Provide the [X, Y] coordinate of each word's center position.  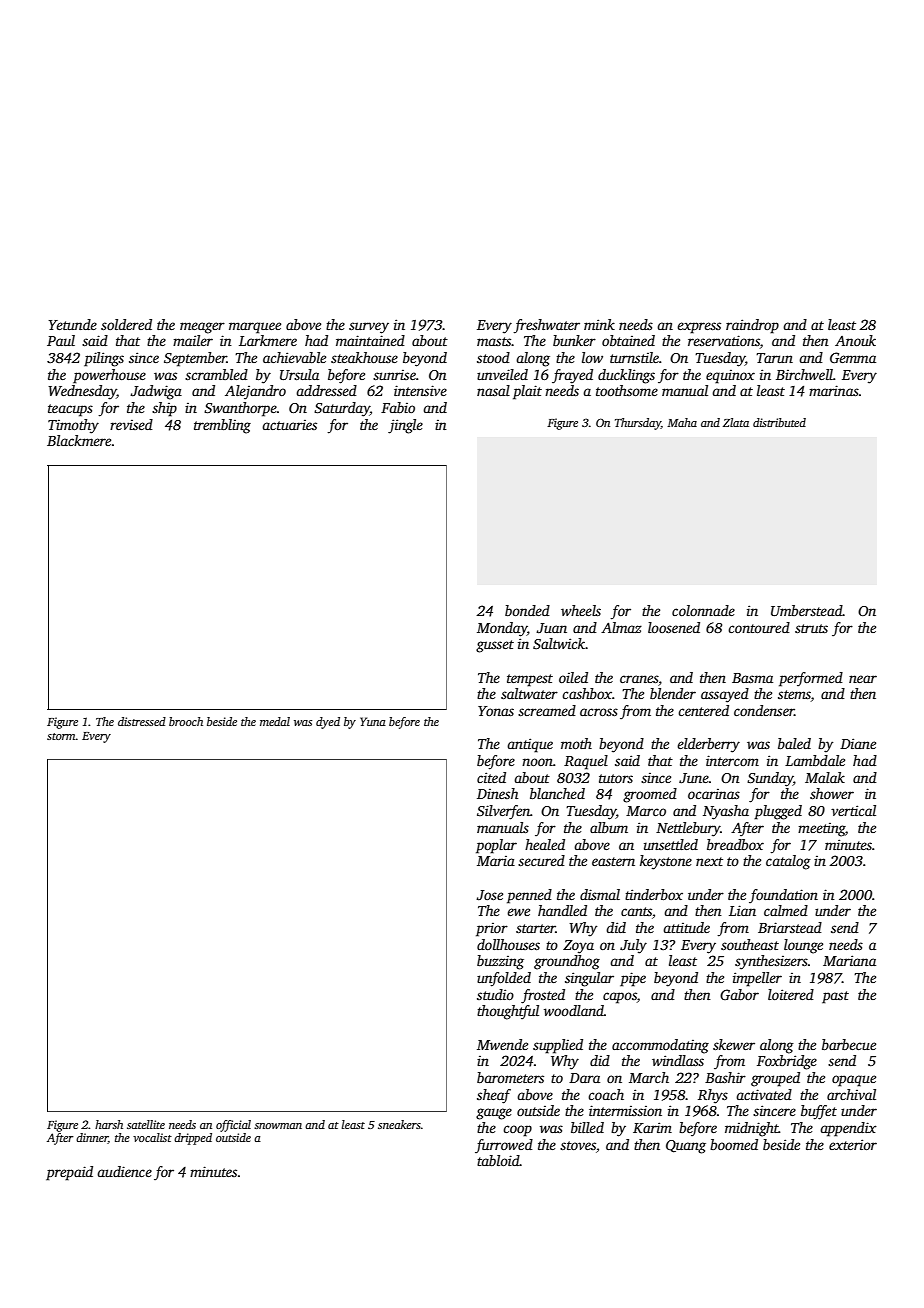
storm [61, 736]
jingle [405, 426]
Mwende [502, 1044]
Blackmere [79, 440]
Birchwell [804, 374]
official [233, 1126]
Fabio [398, 407]
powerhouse [109, 376]
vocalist [152, 1137]
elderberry [708, 745]
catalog [788, 862]
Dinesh [497, 793]
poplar [496, 846]
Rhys [713, 1096]
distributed [779, 422]
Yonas [496, 711]
